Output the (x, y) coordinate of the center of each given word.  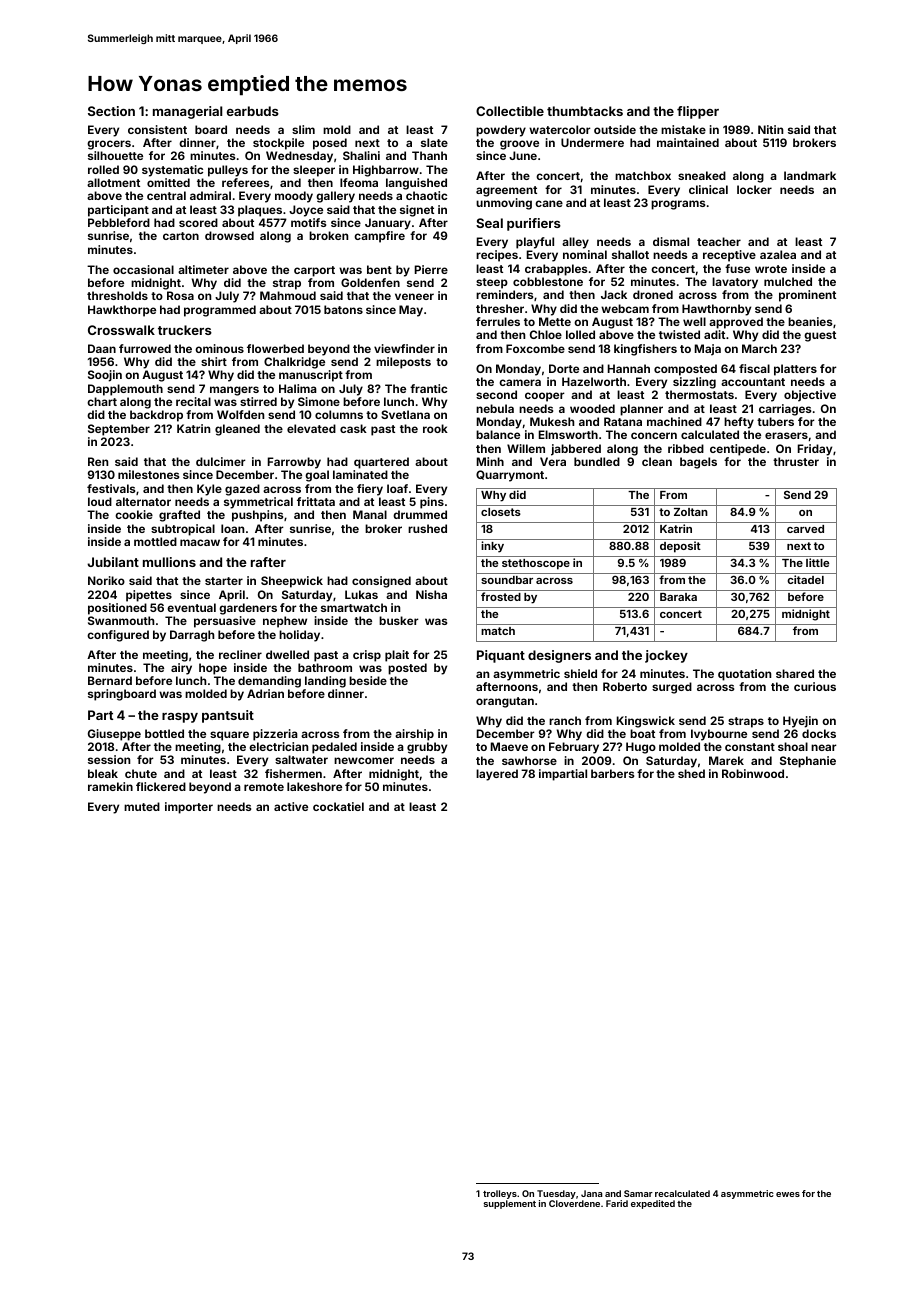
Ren (98, 461)
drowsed (229, 235)
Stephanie (808, 762)
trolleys (500, 1194)
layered (497, 775)
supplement (510, 1204)
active (291, 806)
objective (810, 396)
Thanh (429, 155)
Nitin (770, 129)
